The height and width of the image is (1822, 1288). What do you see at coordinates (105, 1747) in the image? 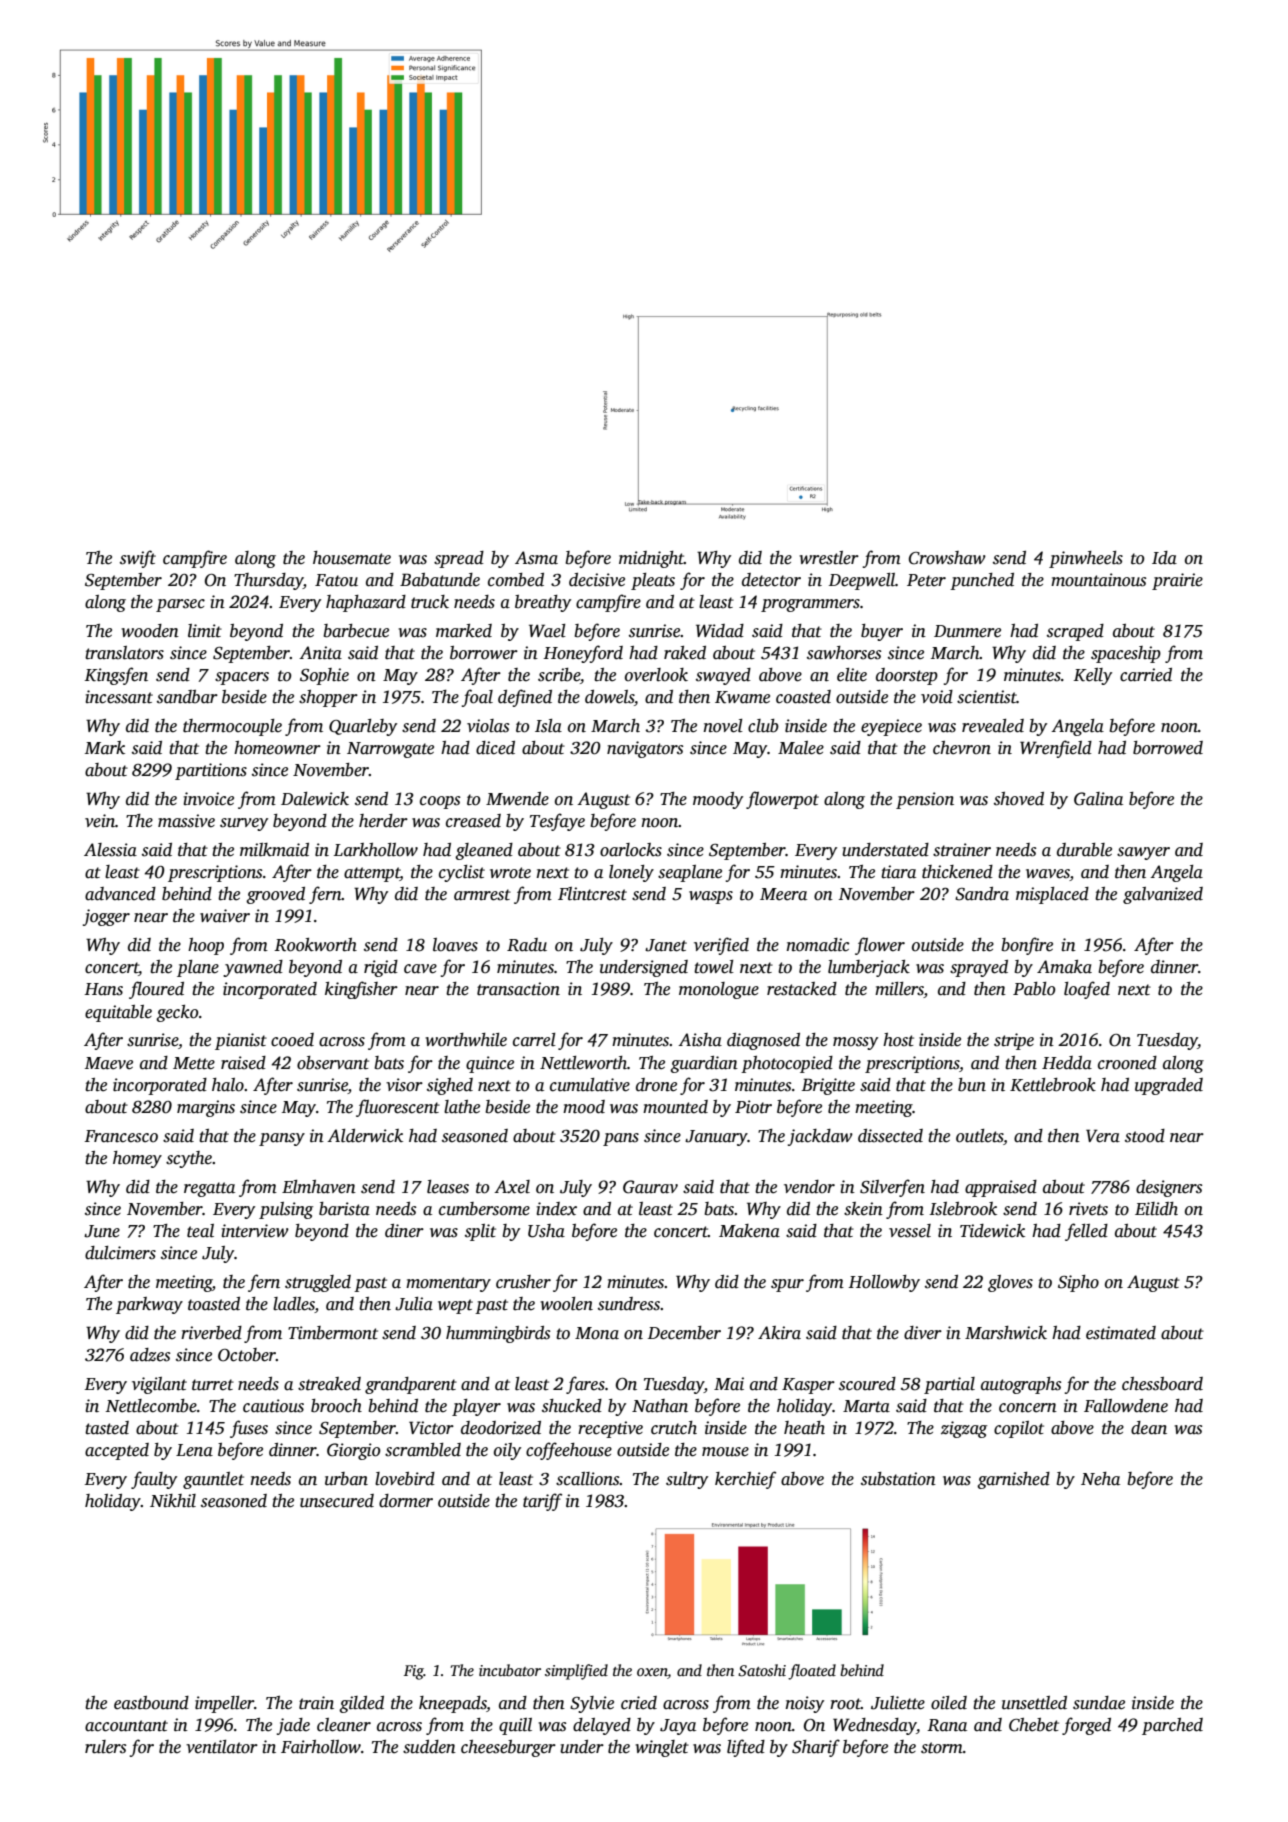
I see `rulers` at bounding box center [105, 1747].
